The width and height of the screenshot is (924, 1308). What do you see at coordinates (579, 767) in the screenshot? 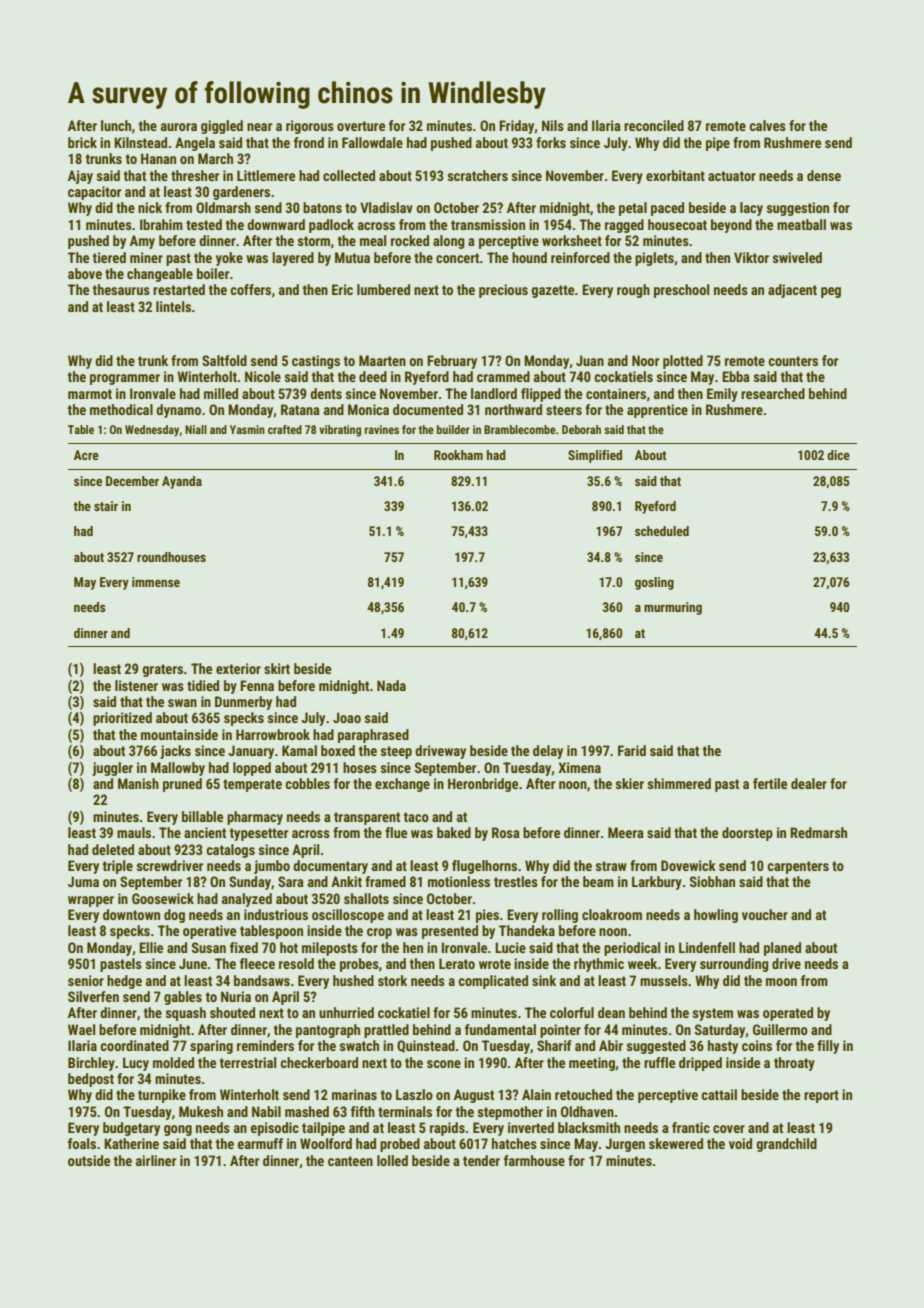
I see `Ximena` at bounding box center [579, 767].
